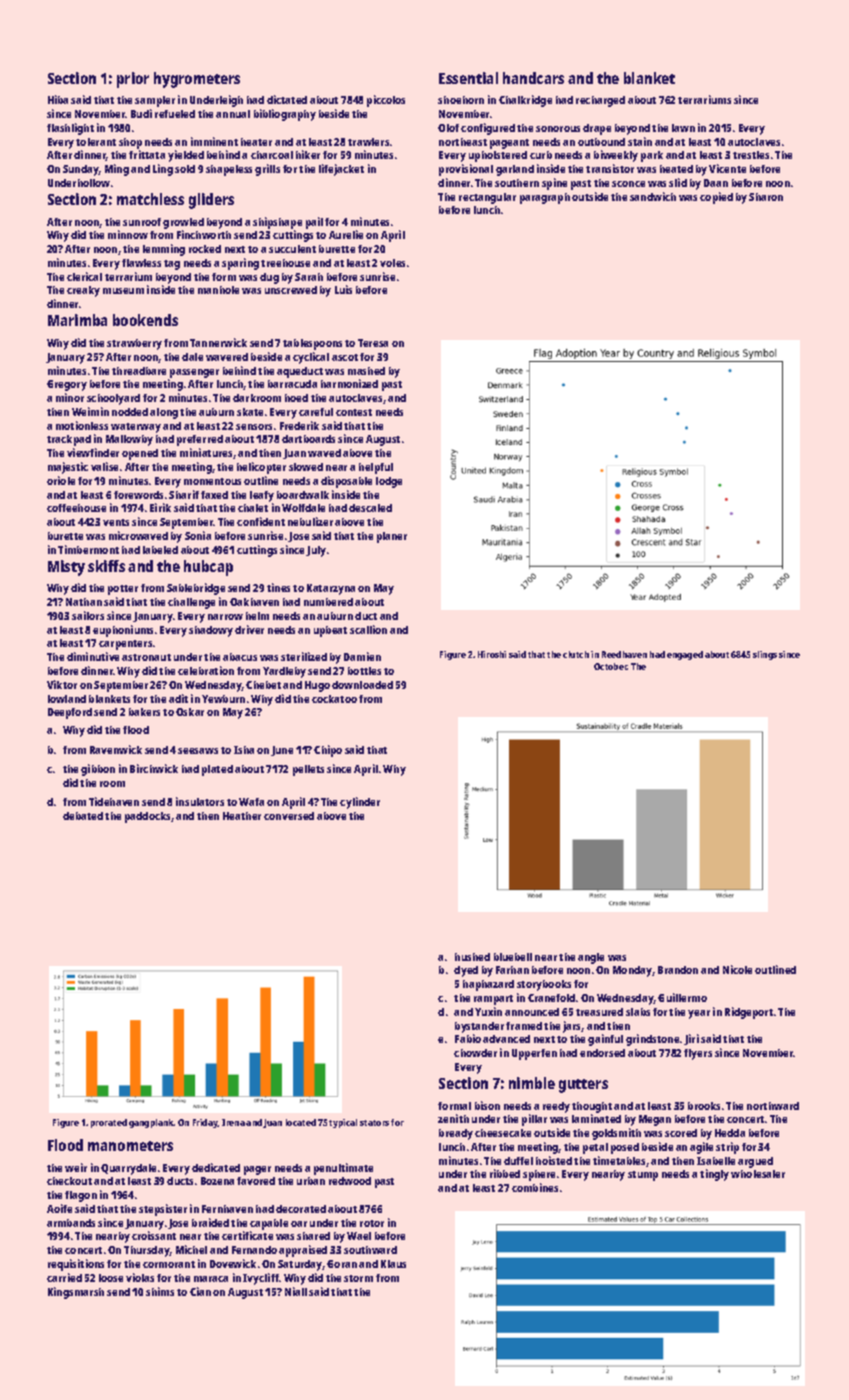 The height and width of the document is (1400, 849). I want to click on faxed, so click(214, 495).
